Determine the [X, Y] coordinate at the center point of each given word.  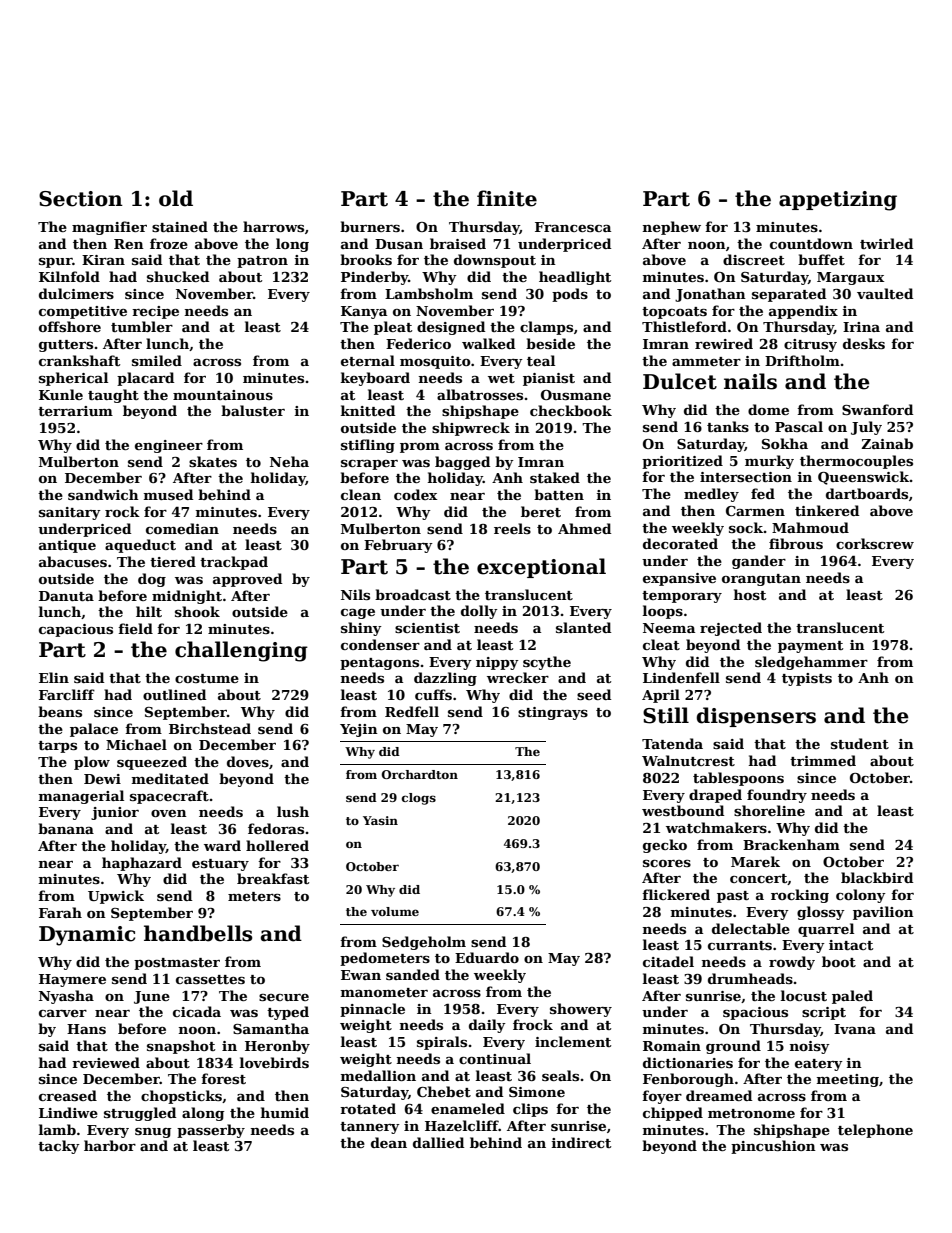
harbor [110, 1145]
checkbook [571, 410]
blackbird [877, 877]
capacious [76, 630]
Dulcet [680, 381]
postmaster [177, 964]
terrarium [75, 411]
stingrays [553, 713]
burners [370, 226]
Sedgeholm [424, 943]
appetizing [838, 201]
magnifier [109, 228]
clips [530, 1110]
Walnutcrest [688, 760]
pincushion [773, 1147]
